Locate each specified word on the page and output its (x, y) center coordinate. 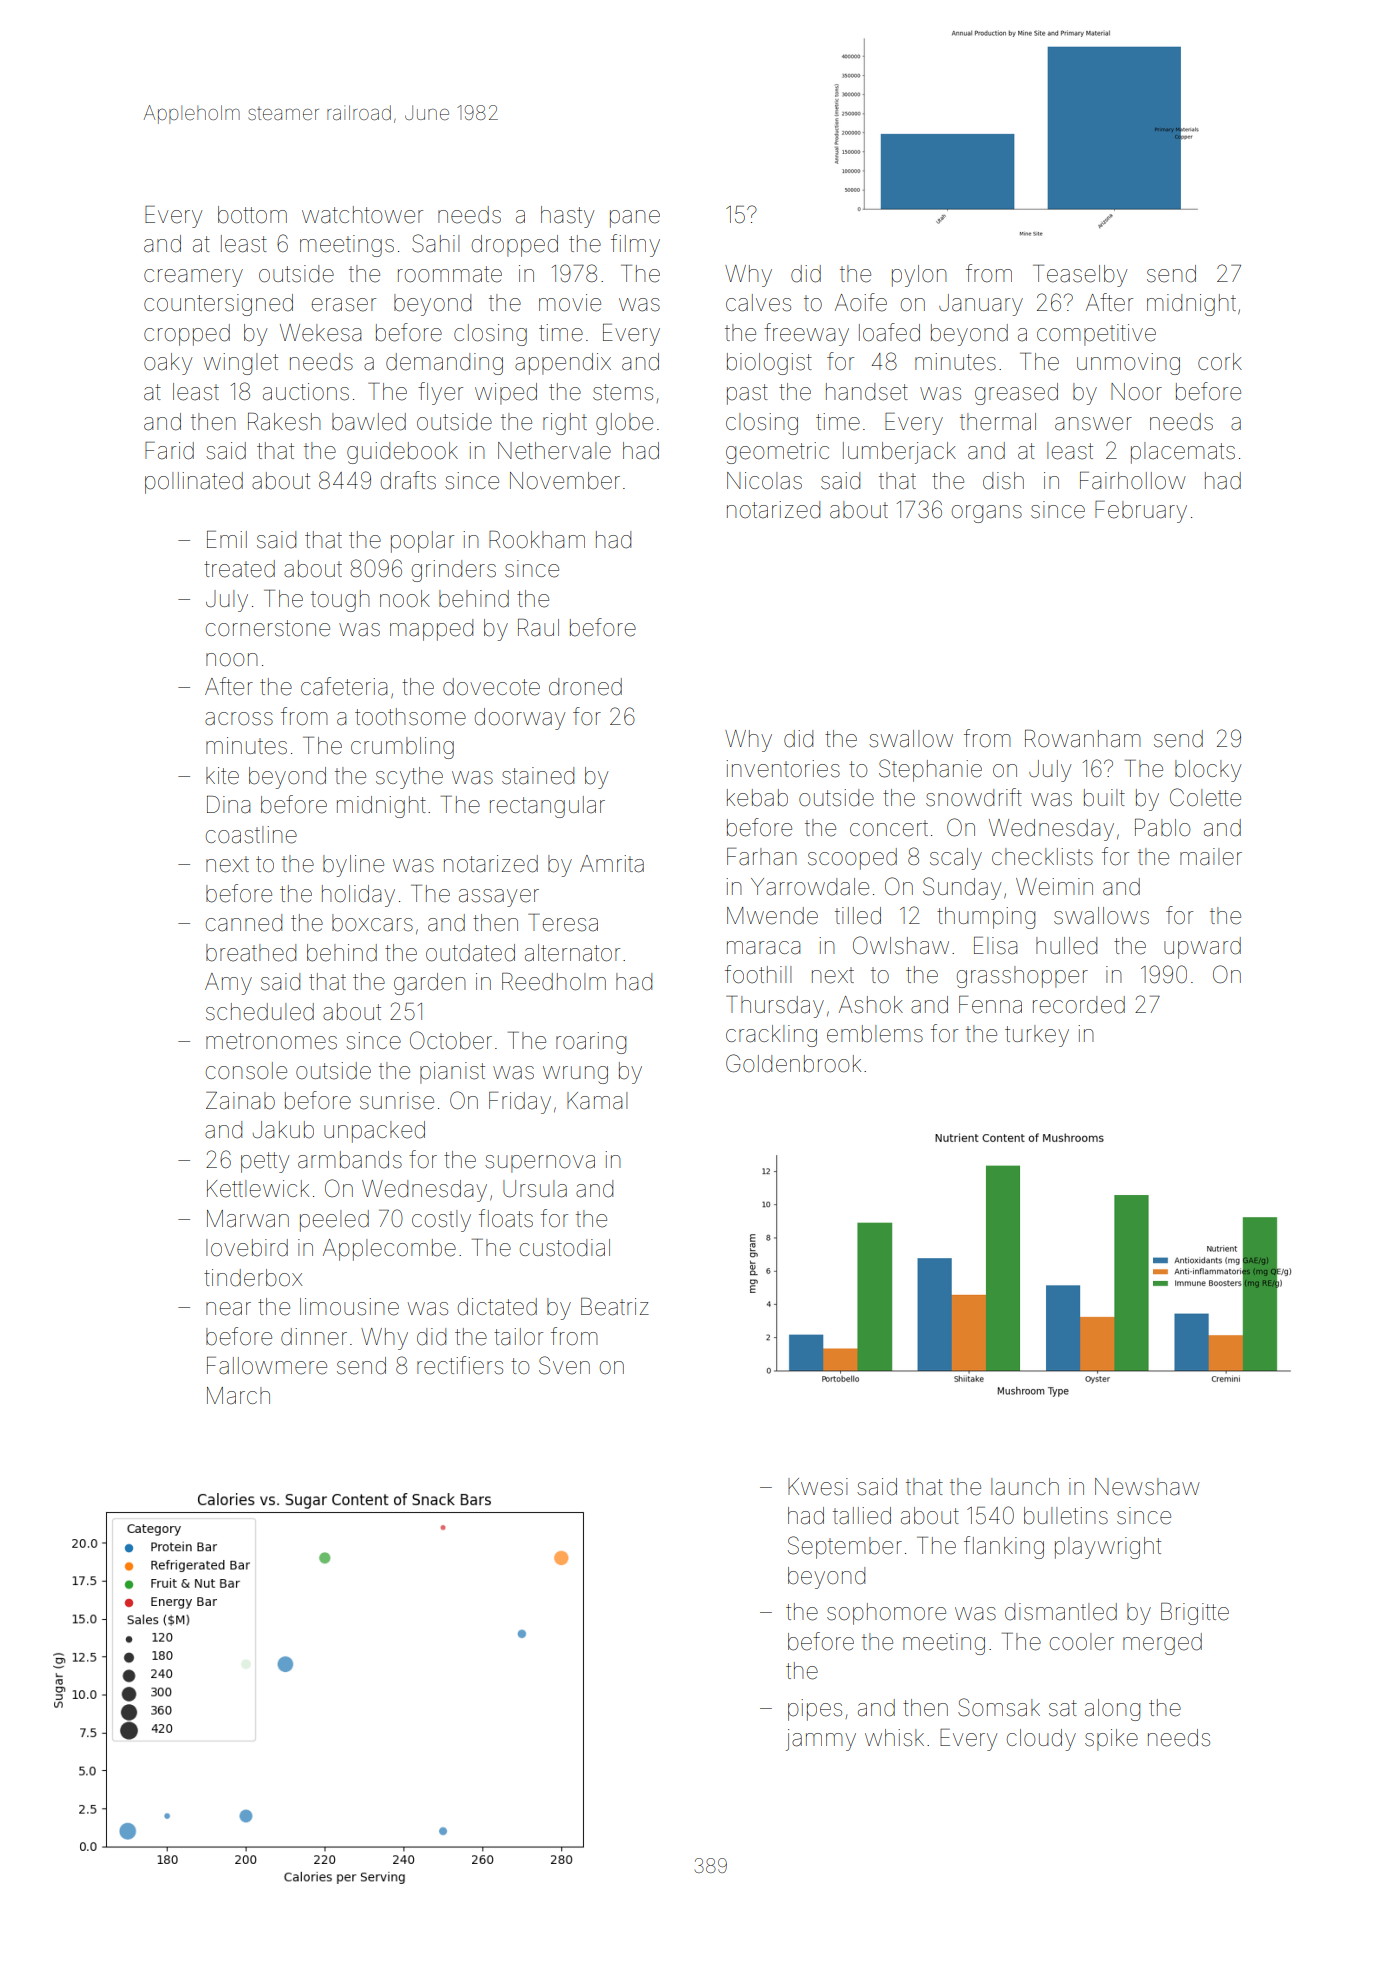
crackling (771, 1036)
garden (429, 984)
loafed (889, 332)
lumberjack (899, 453)
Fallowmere (267, 1366)
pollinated (194, 483)
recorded (1079, 1005)
